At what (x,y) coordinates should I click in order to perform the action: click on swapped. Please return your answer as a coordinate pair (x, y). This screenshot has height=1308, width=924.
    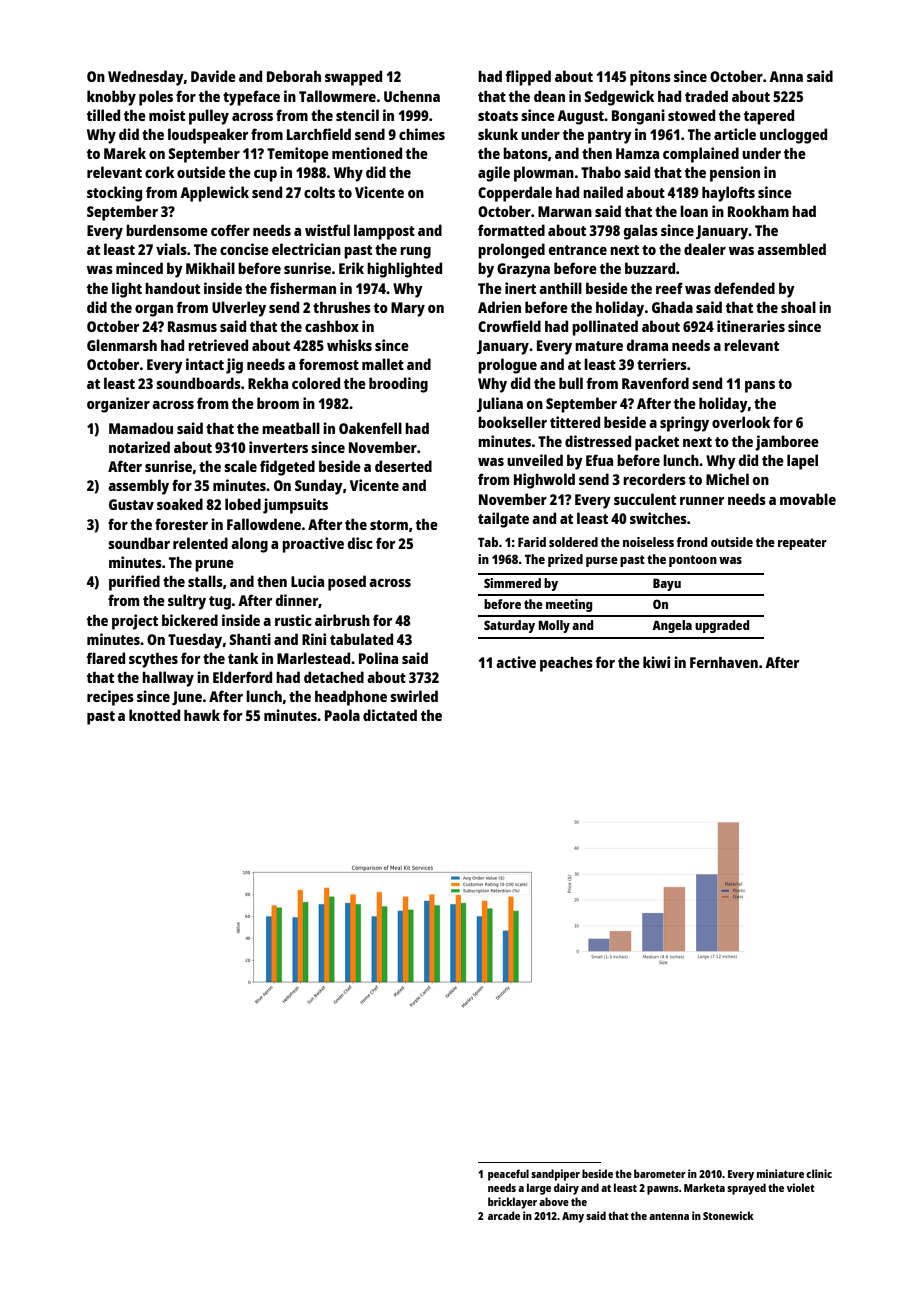
    Looking at the image, I should click on (353, 78).
